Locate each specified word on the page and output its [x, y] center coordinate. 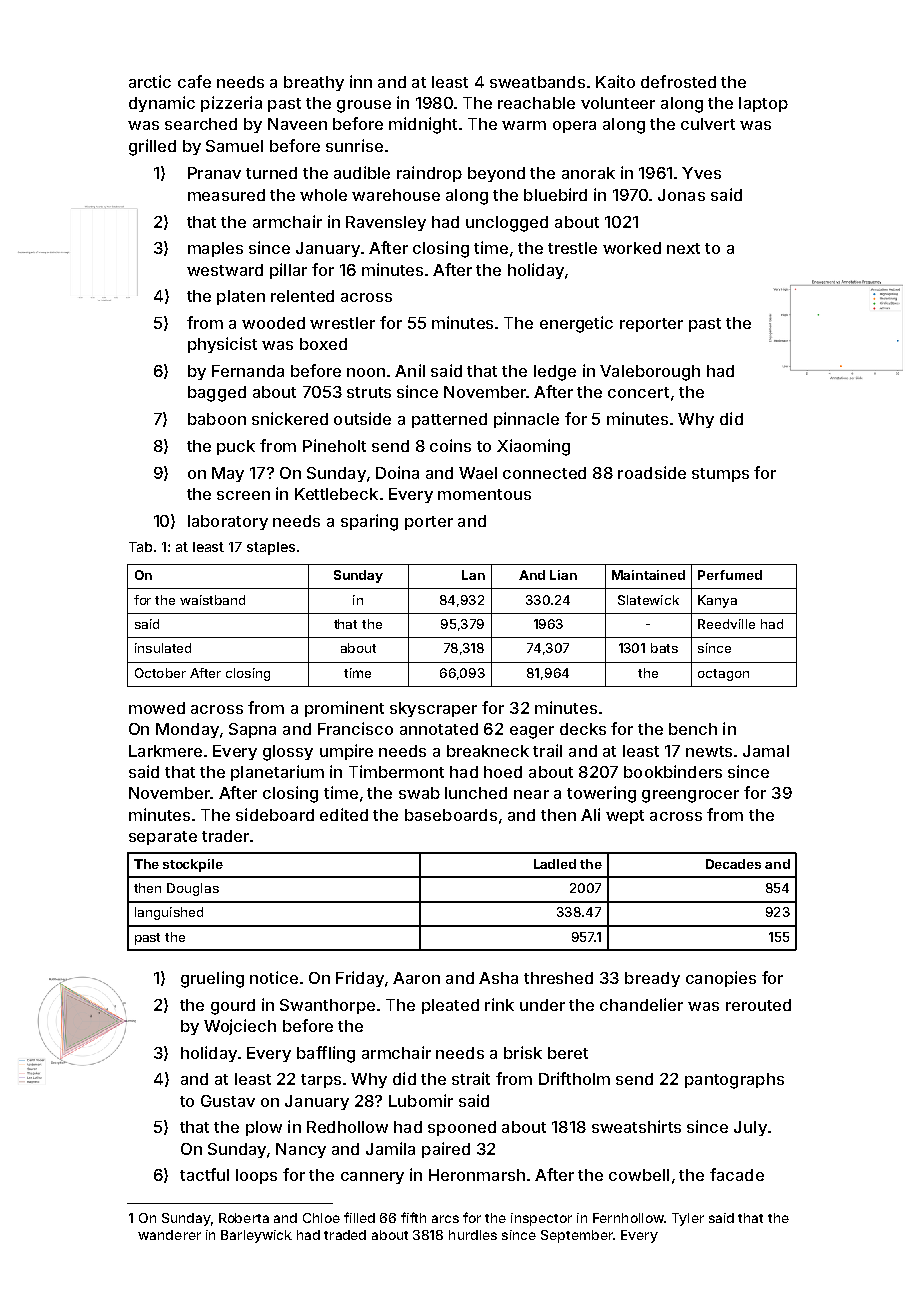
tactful [204, 1174]
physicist [222, 345]
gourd [233, 1007]
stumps [720, 475]
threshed [558, 978]
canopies [721, 979]
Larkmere [165, 751]
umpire [346, 752]
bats [664, 648]
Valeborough [650, 373]
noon [366, 372]
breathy [314, 83]
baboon [217, 419]
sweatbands [537, 82]
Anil [410, 370]
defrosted [678, 81]
